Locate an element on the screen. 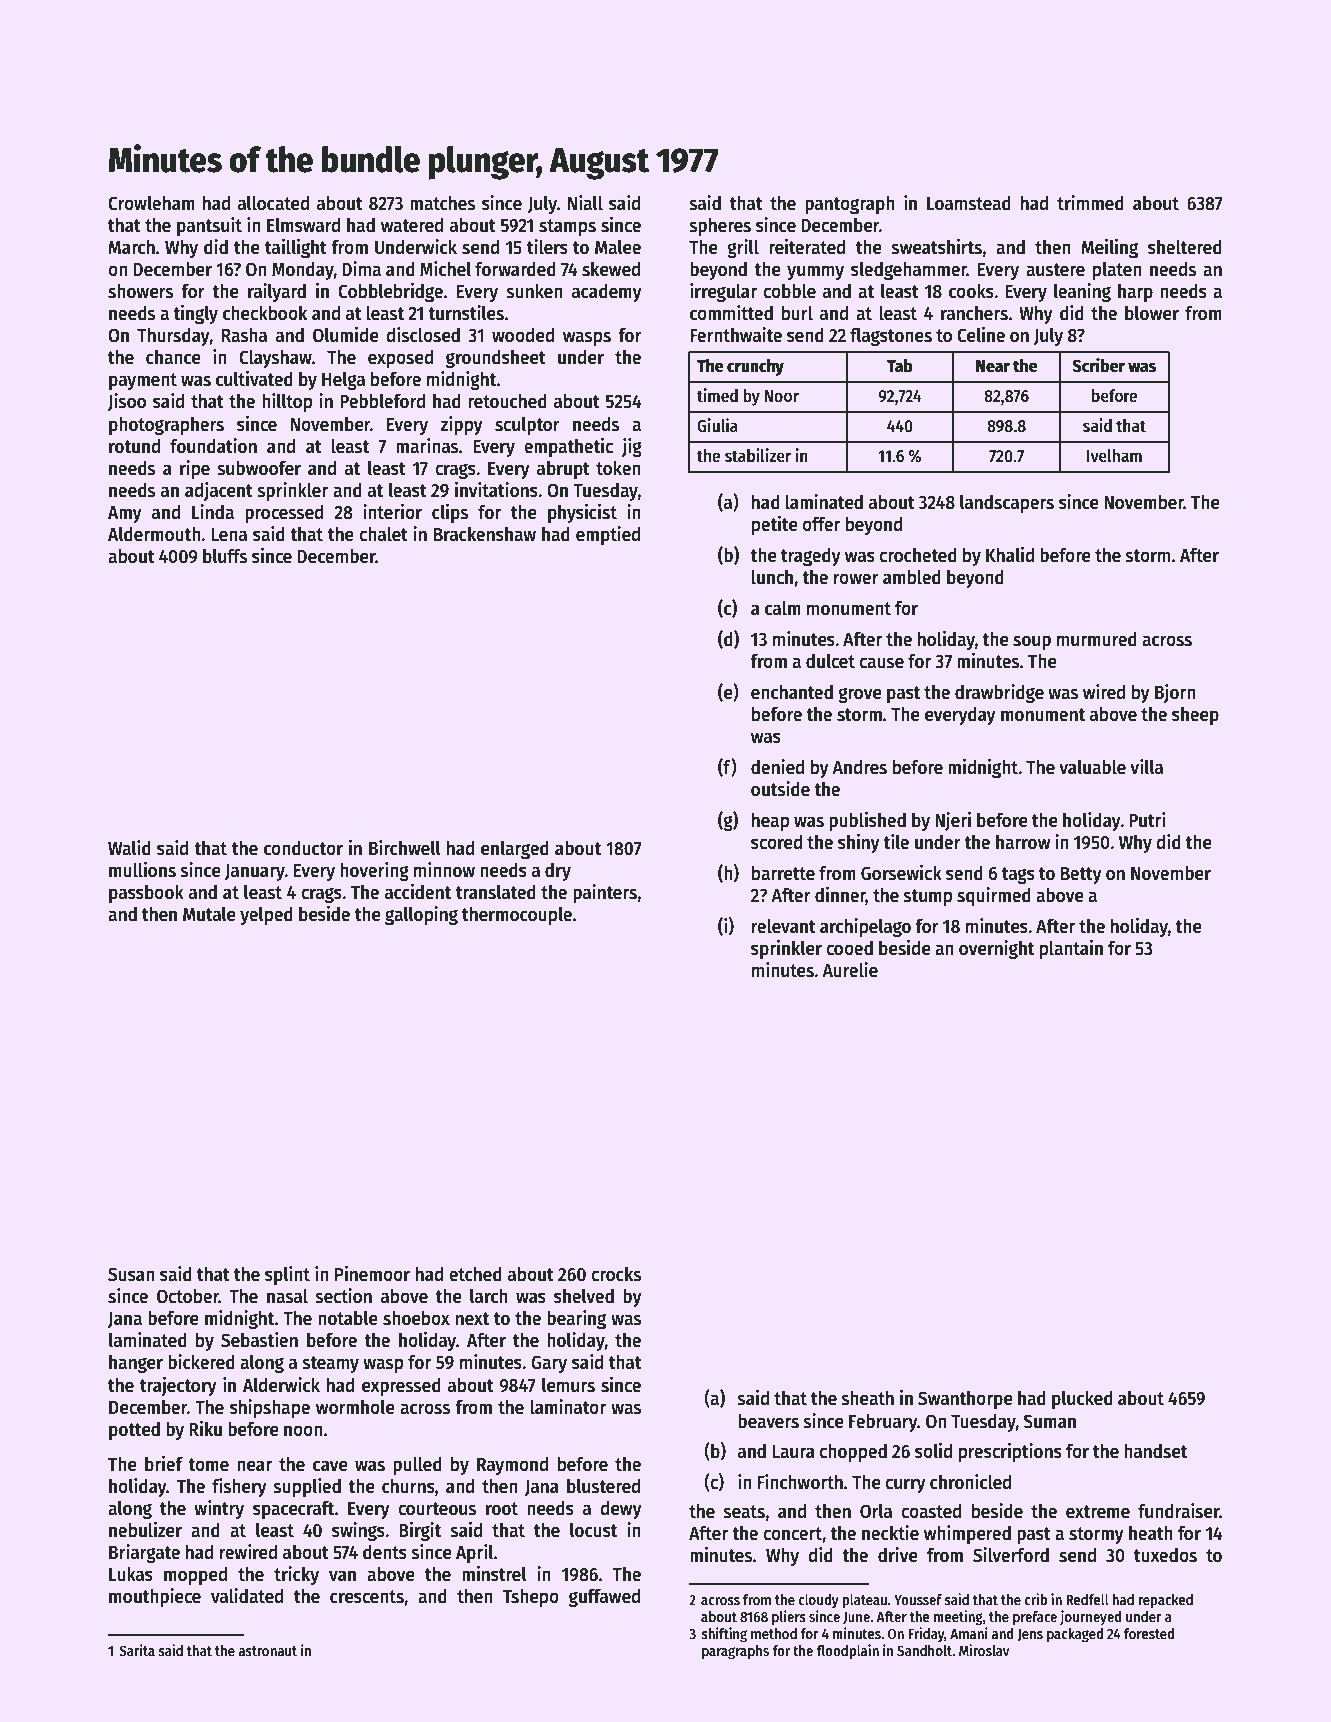 Image resolution: width=1331 pixels, height=1722 pixels. Loamstead is located at coordinates (969, 203).
